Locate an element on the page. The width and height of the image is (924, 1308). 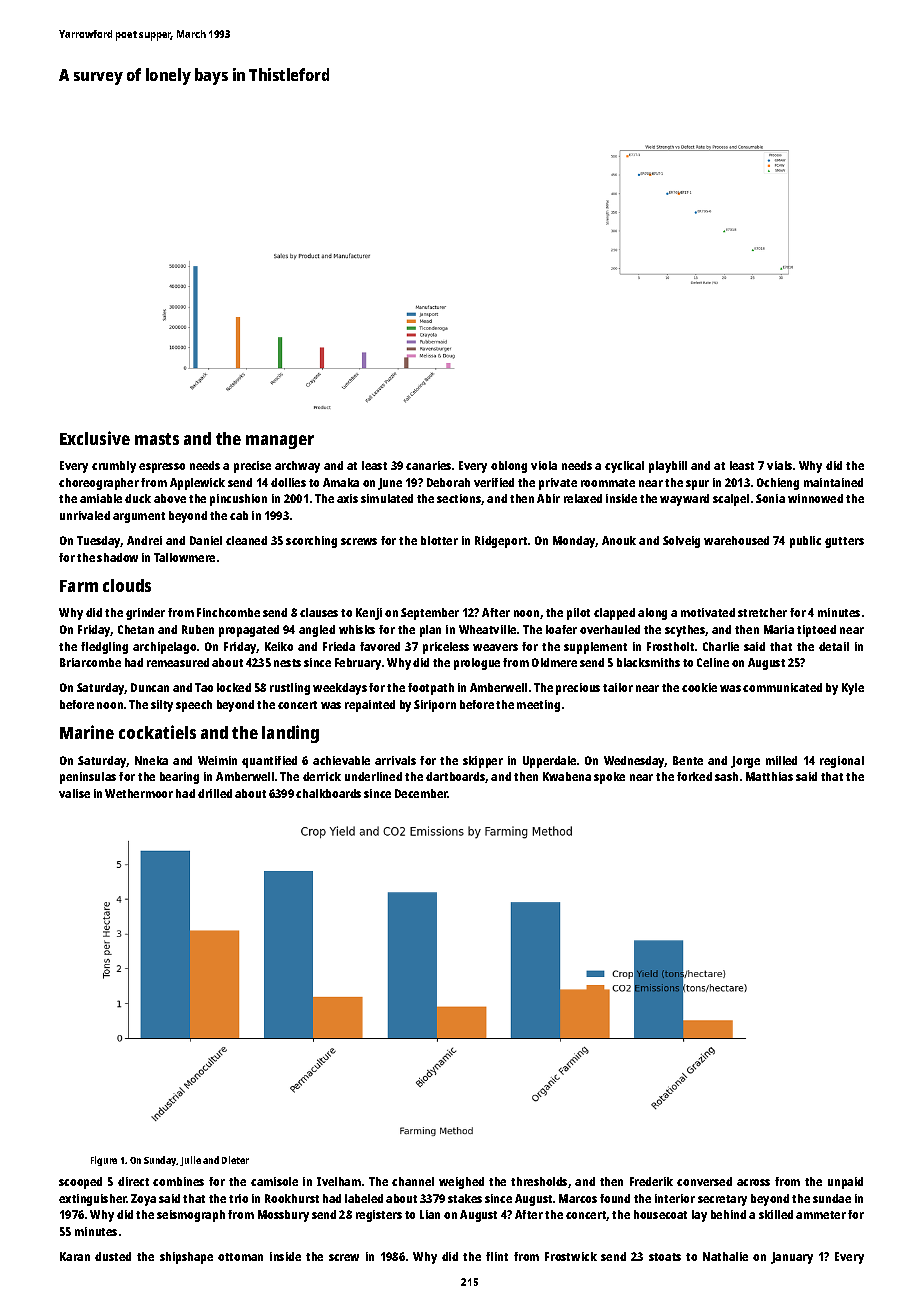
manager is located at coordinates (280, 442).
